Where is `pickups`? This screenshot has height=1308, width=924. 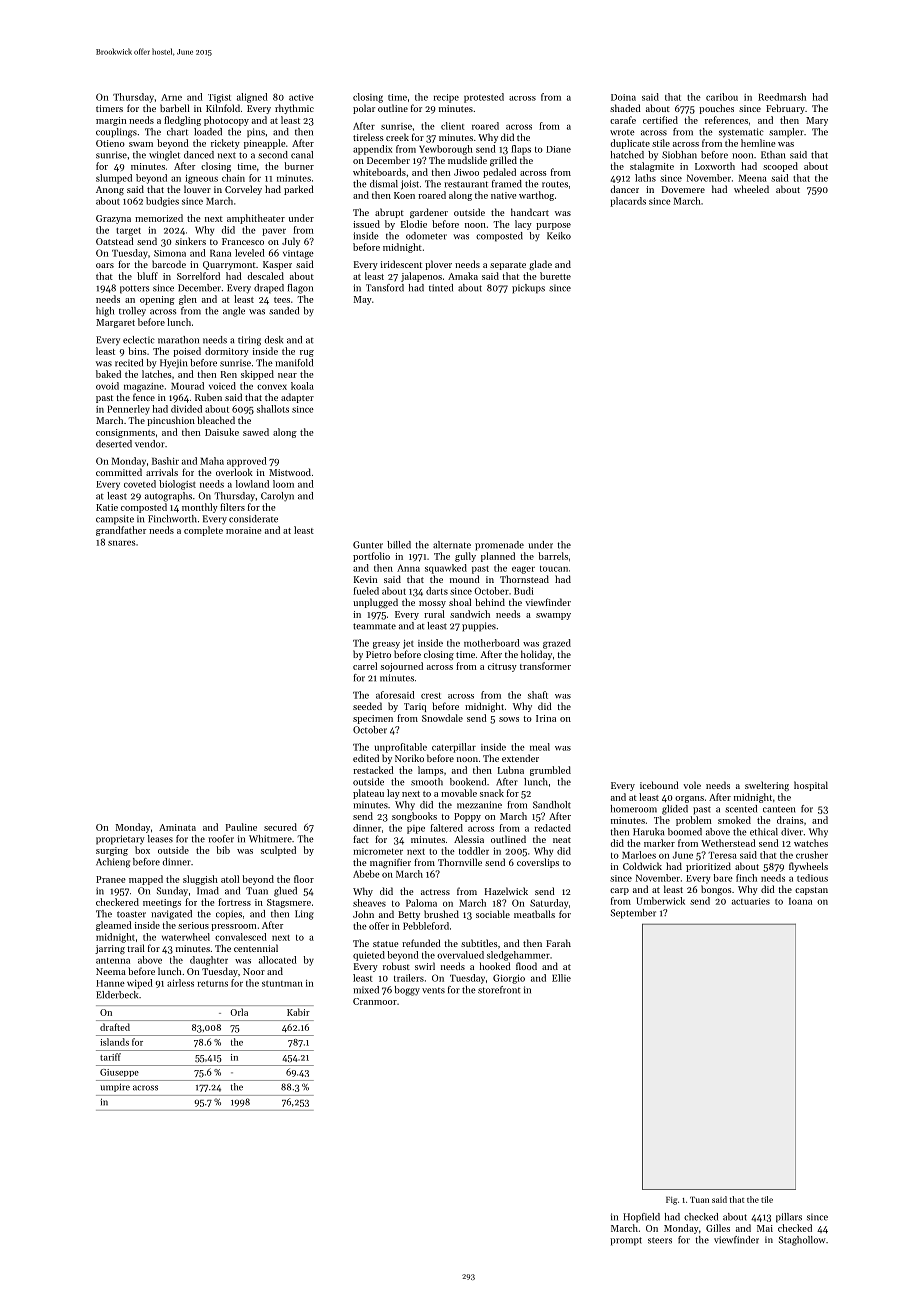
pickups is located at coordinates (528, 289).
